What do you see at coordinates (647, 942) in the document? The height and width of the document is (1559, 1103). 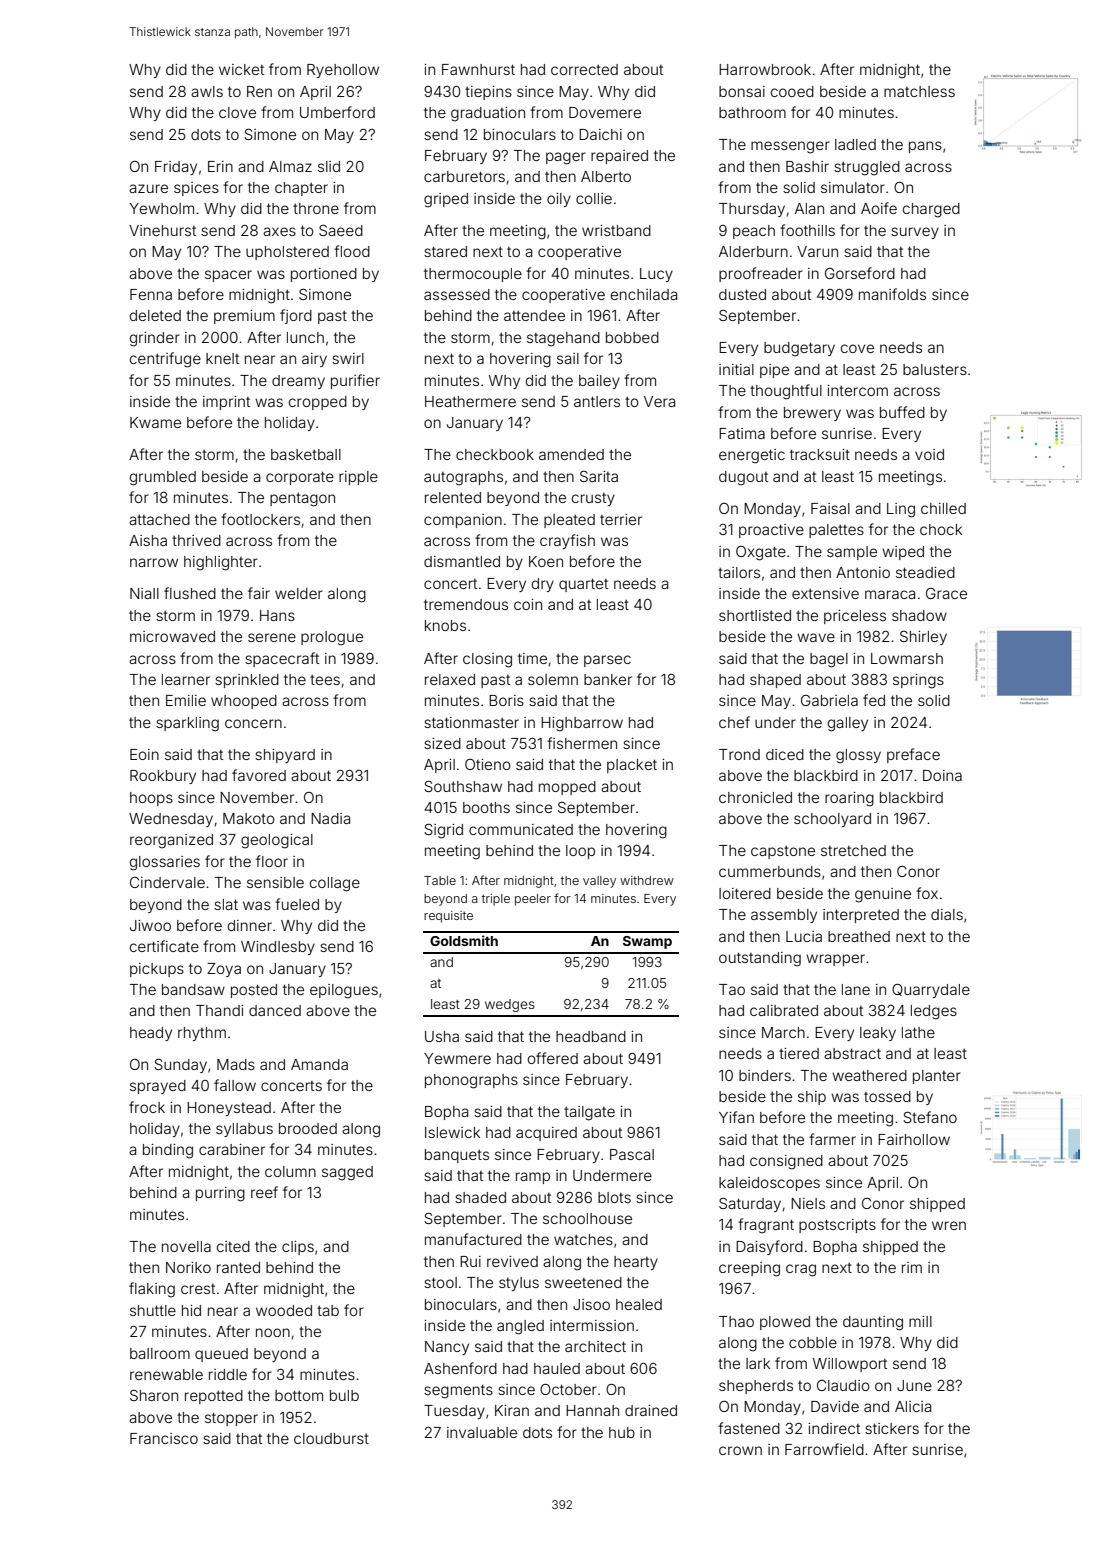 I see `Swamp` at bounding box center [647, 942].
